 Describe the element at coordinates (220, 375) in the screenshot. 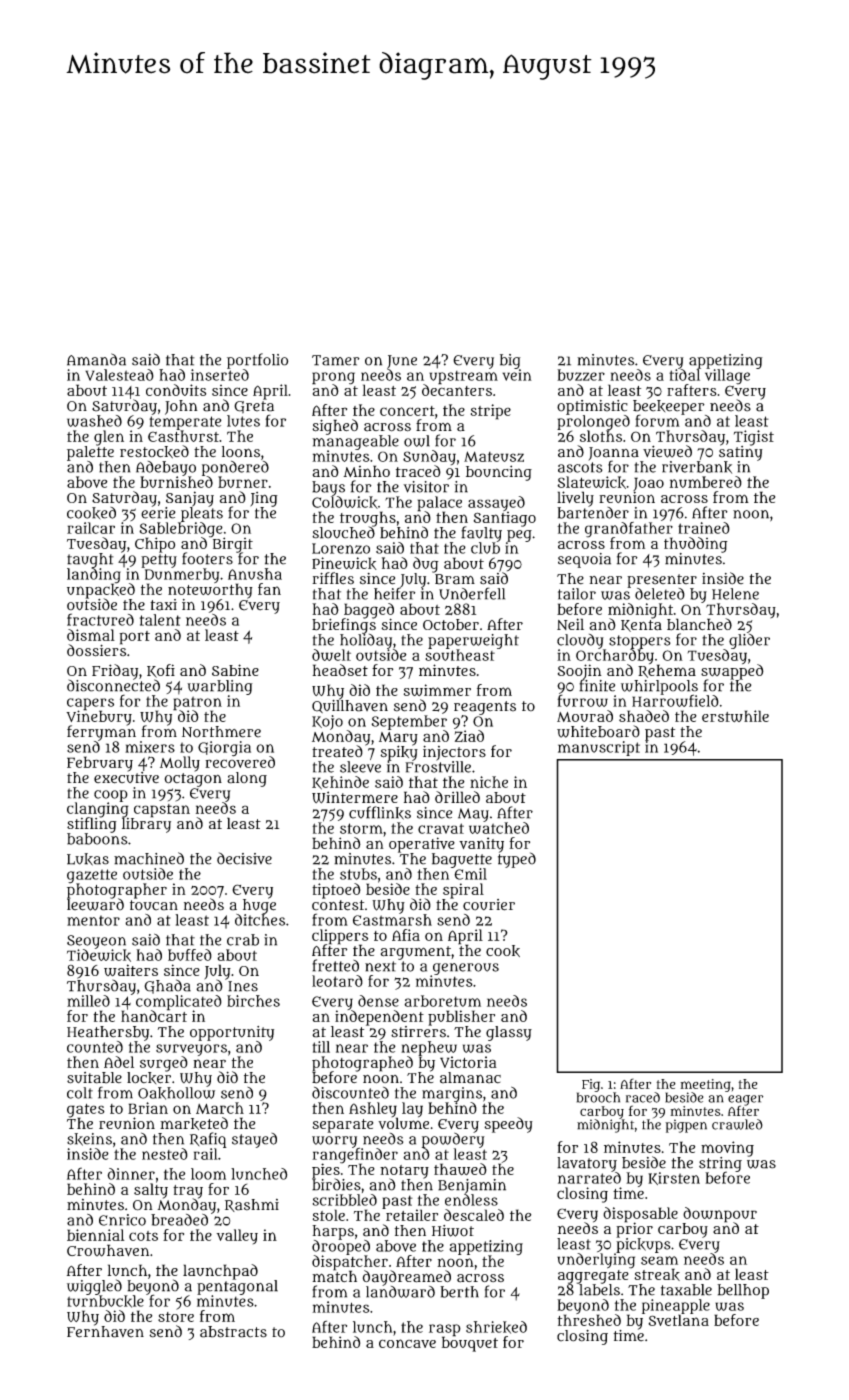

I see `inserted` at that location.
